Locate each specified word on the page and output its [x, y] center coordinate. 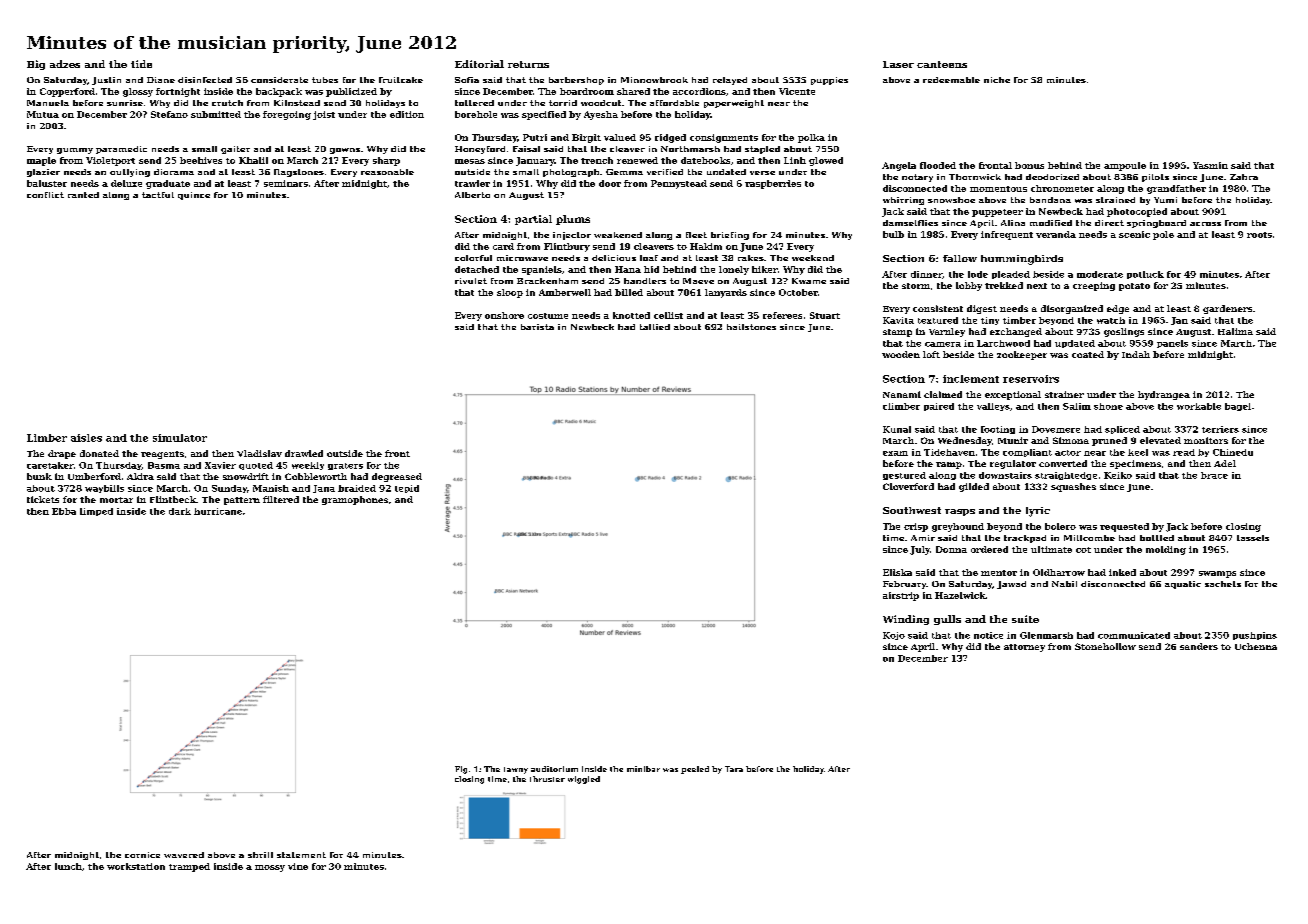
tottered [474, 103]
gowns [345, 151]
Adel [1225, 463]
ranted [83, 195]
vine [298, 866]
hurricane [218, 511]
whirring [903, 201]
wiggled [584, 780]
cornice [142, 855]
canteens [942, 64]
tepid [407, 489]
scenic [1134, 234]
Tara [734, 769]
